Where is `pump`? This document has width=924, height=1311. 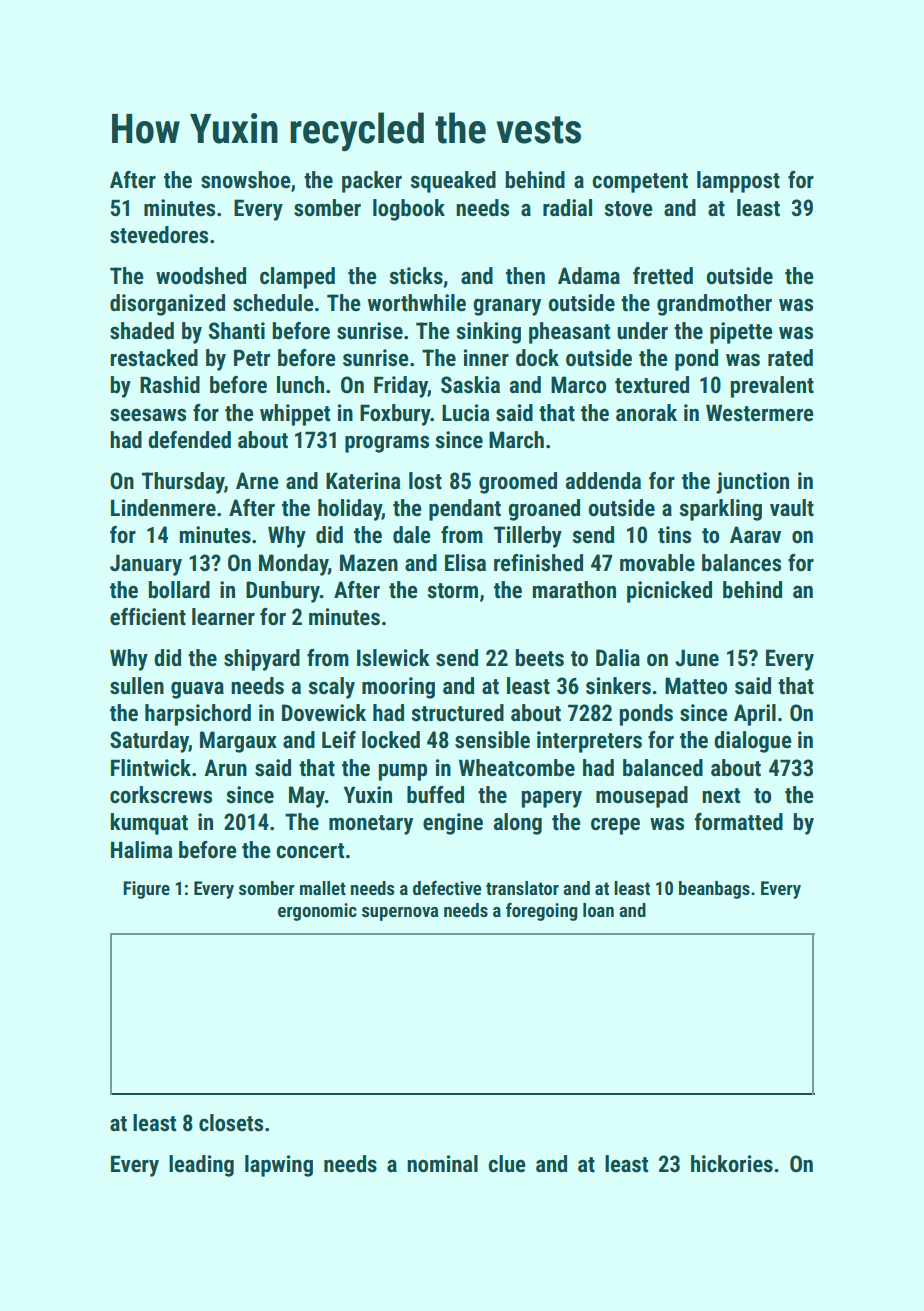 pump is located at coordinates (403, 772).
